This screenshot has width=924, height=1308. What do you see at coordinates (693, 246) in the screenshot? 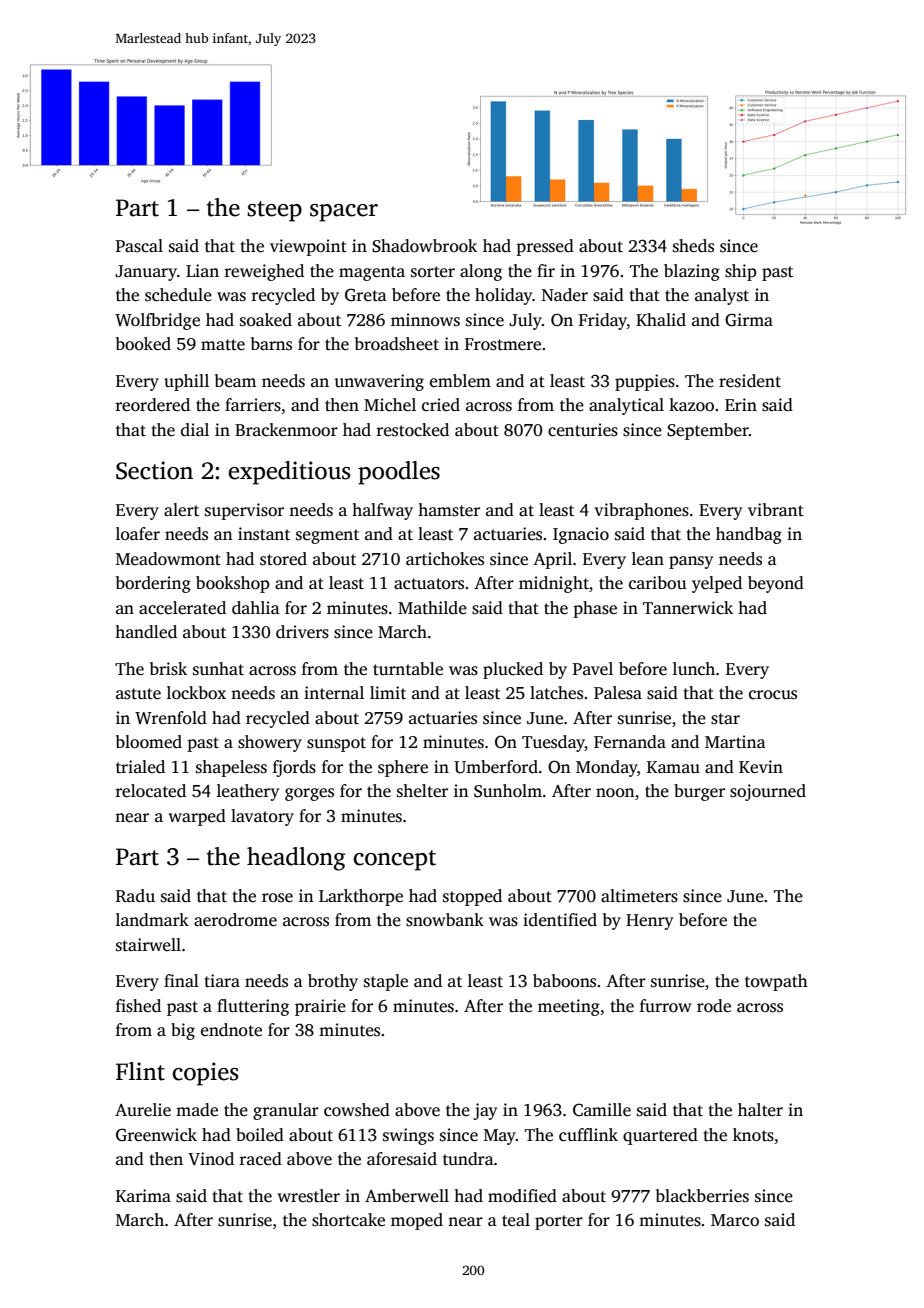
I see `sheds` at bounding box center [693, 246].
